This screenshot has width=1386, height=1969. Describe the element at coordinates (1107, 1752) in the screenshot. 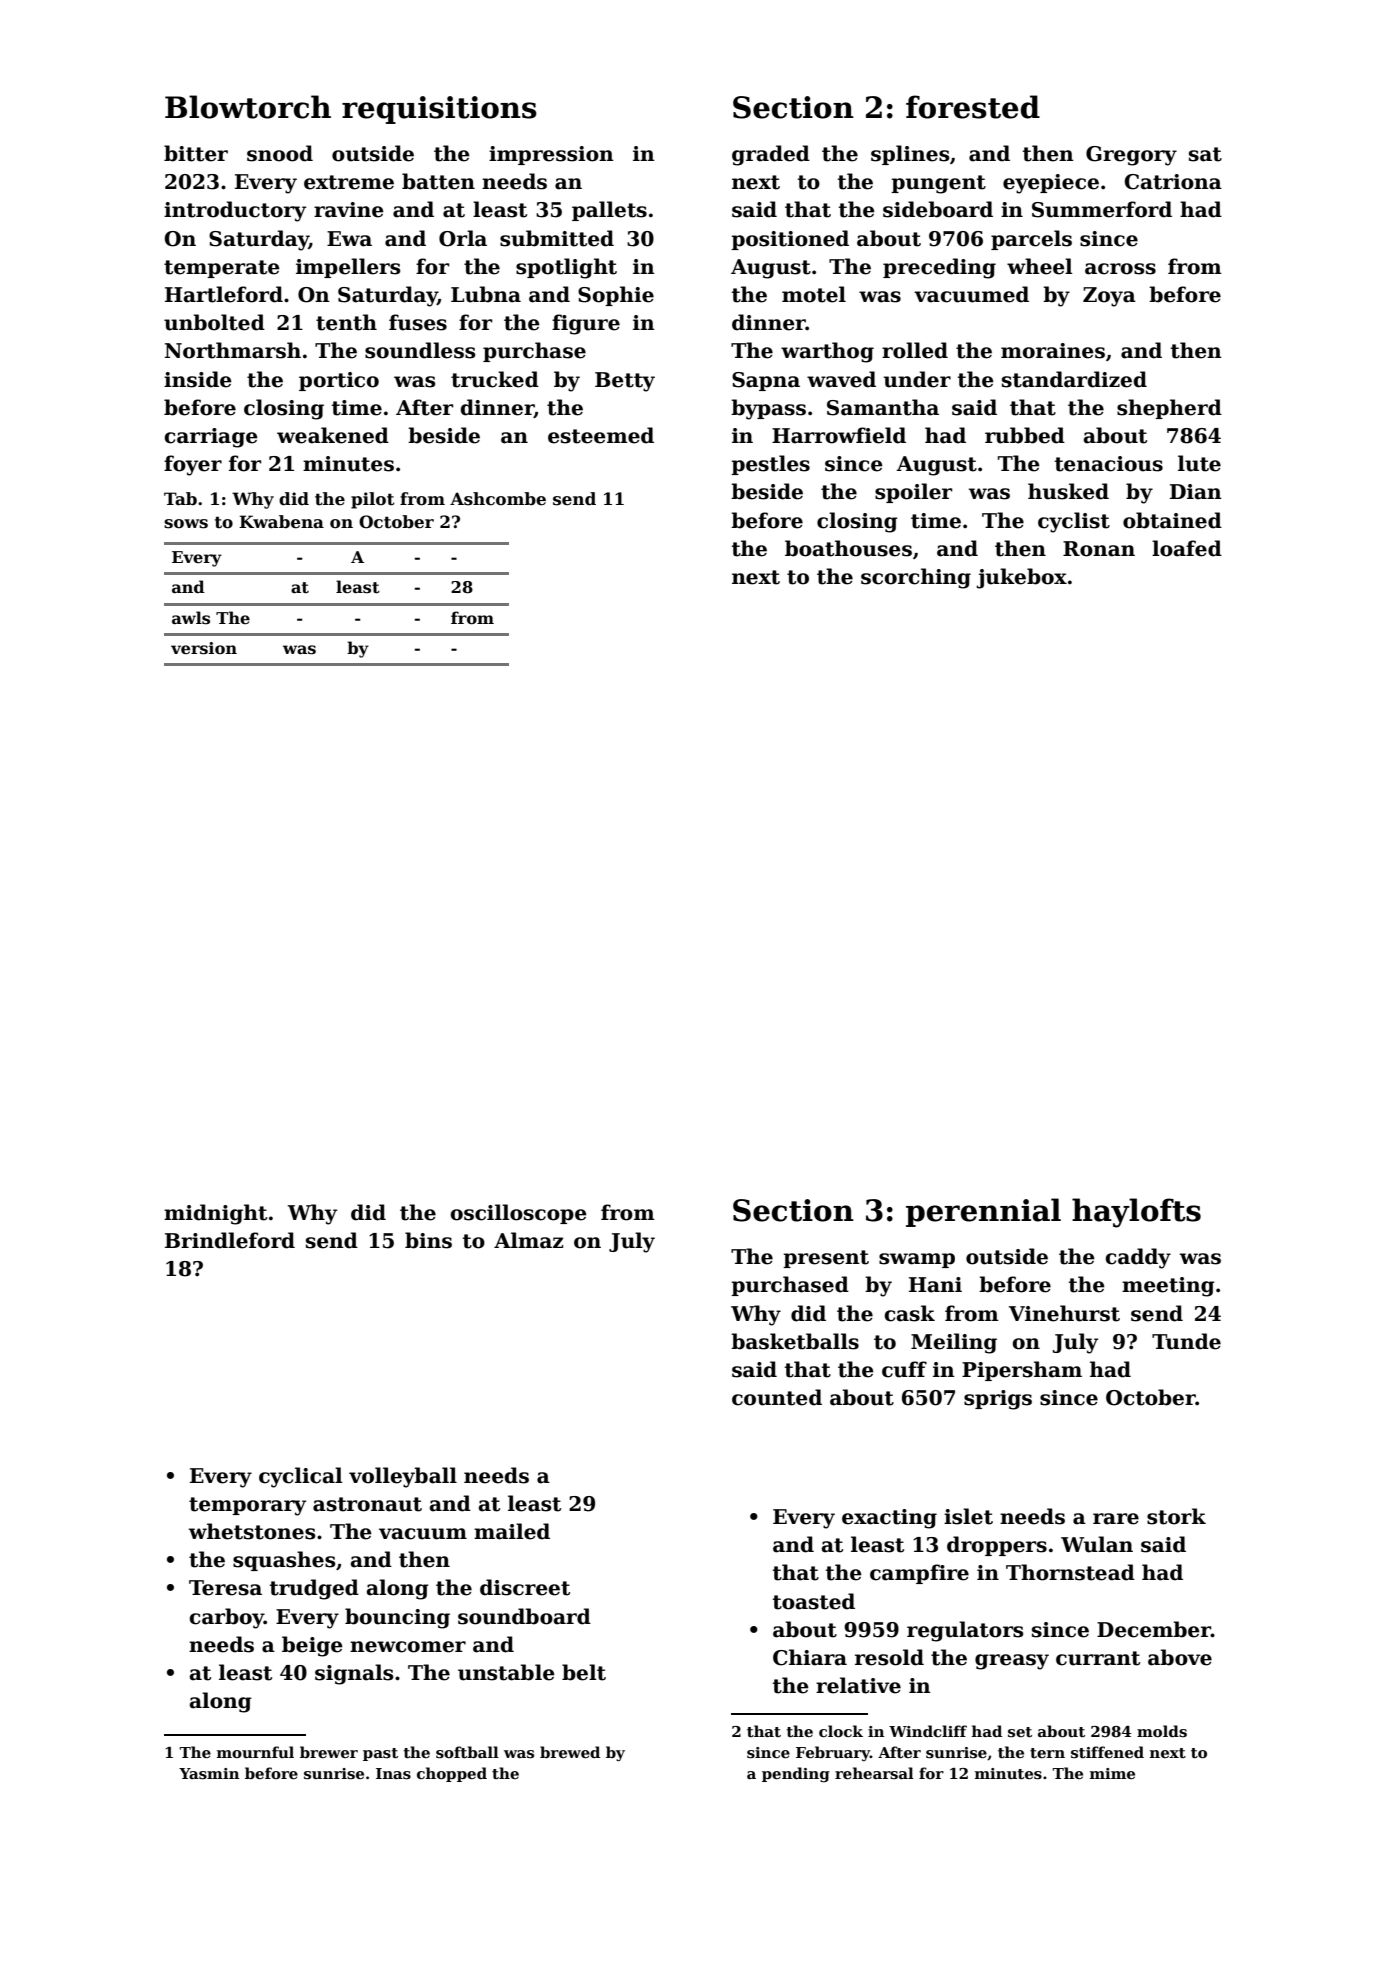

I see `stiffened` at that location.
